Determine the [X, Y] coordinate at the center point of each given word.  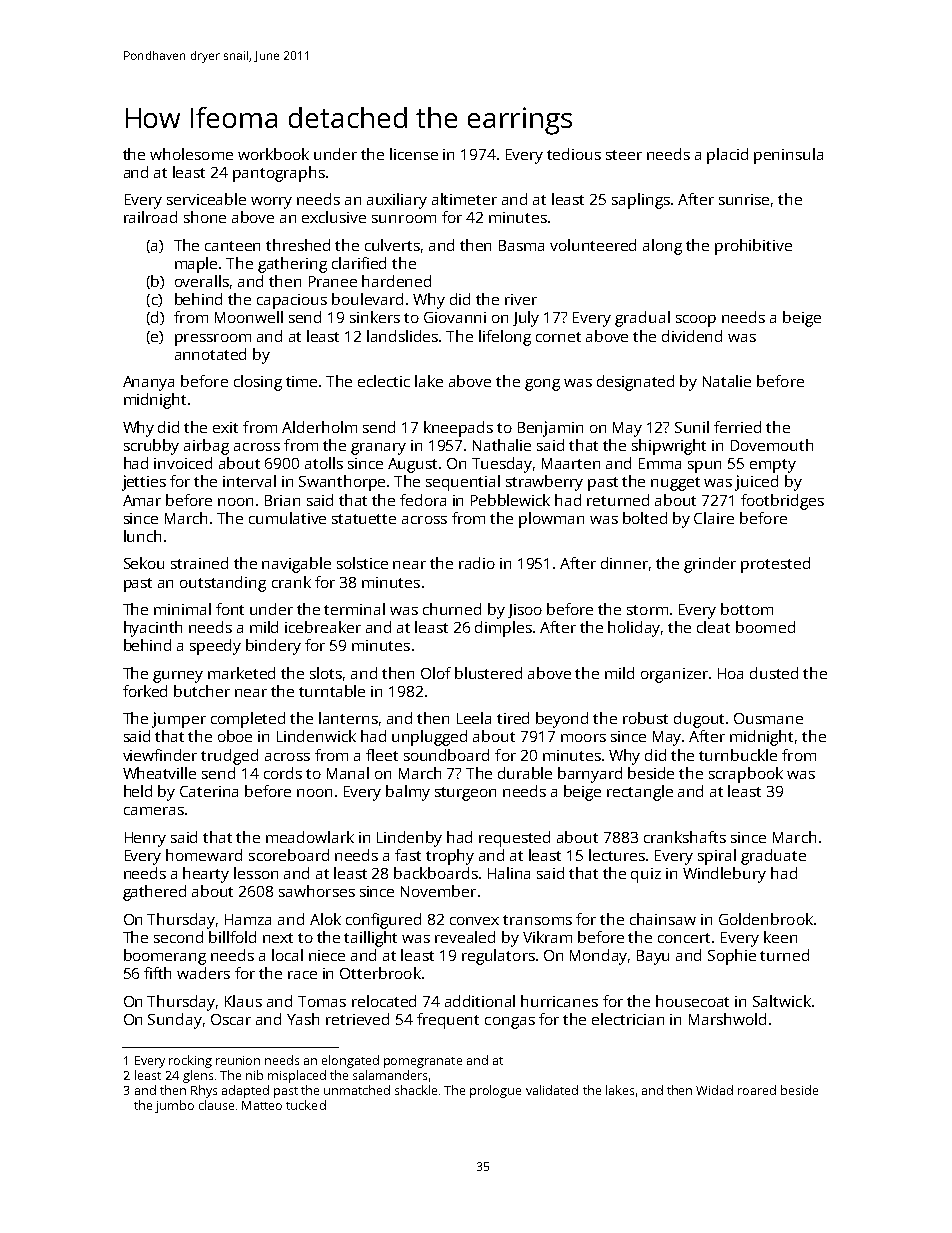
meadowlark [310, 837]
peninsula [788, 156]
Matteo [262, 1105]
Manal [348, 773]
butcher [202, 691]
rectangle [640, 793]
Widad [714, 1090]
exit [225, 427]
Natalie [727, 381]
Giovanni [455, 317]
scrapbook [746, 775]
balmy [408, 793]
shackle [416, 1090]
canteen [232, 246]
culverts [392, 245]
